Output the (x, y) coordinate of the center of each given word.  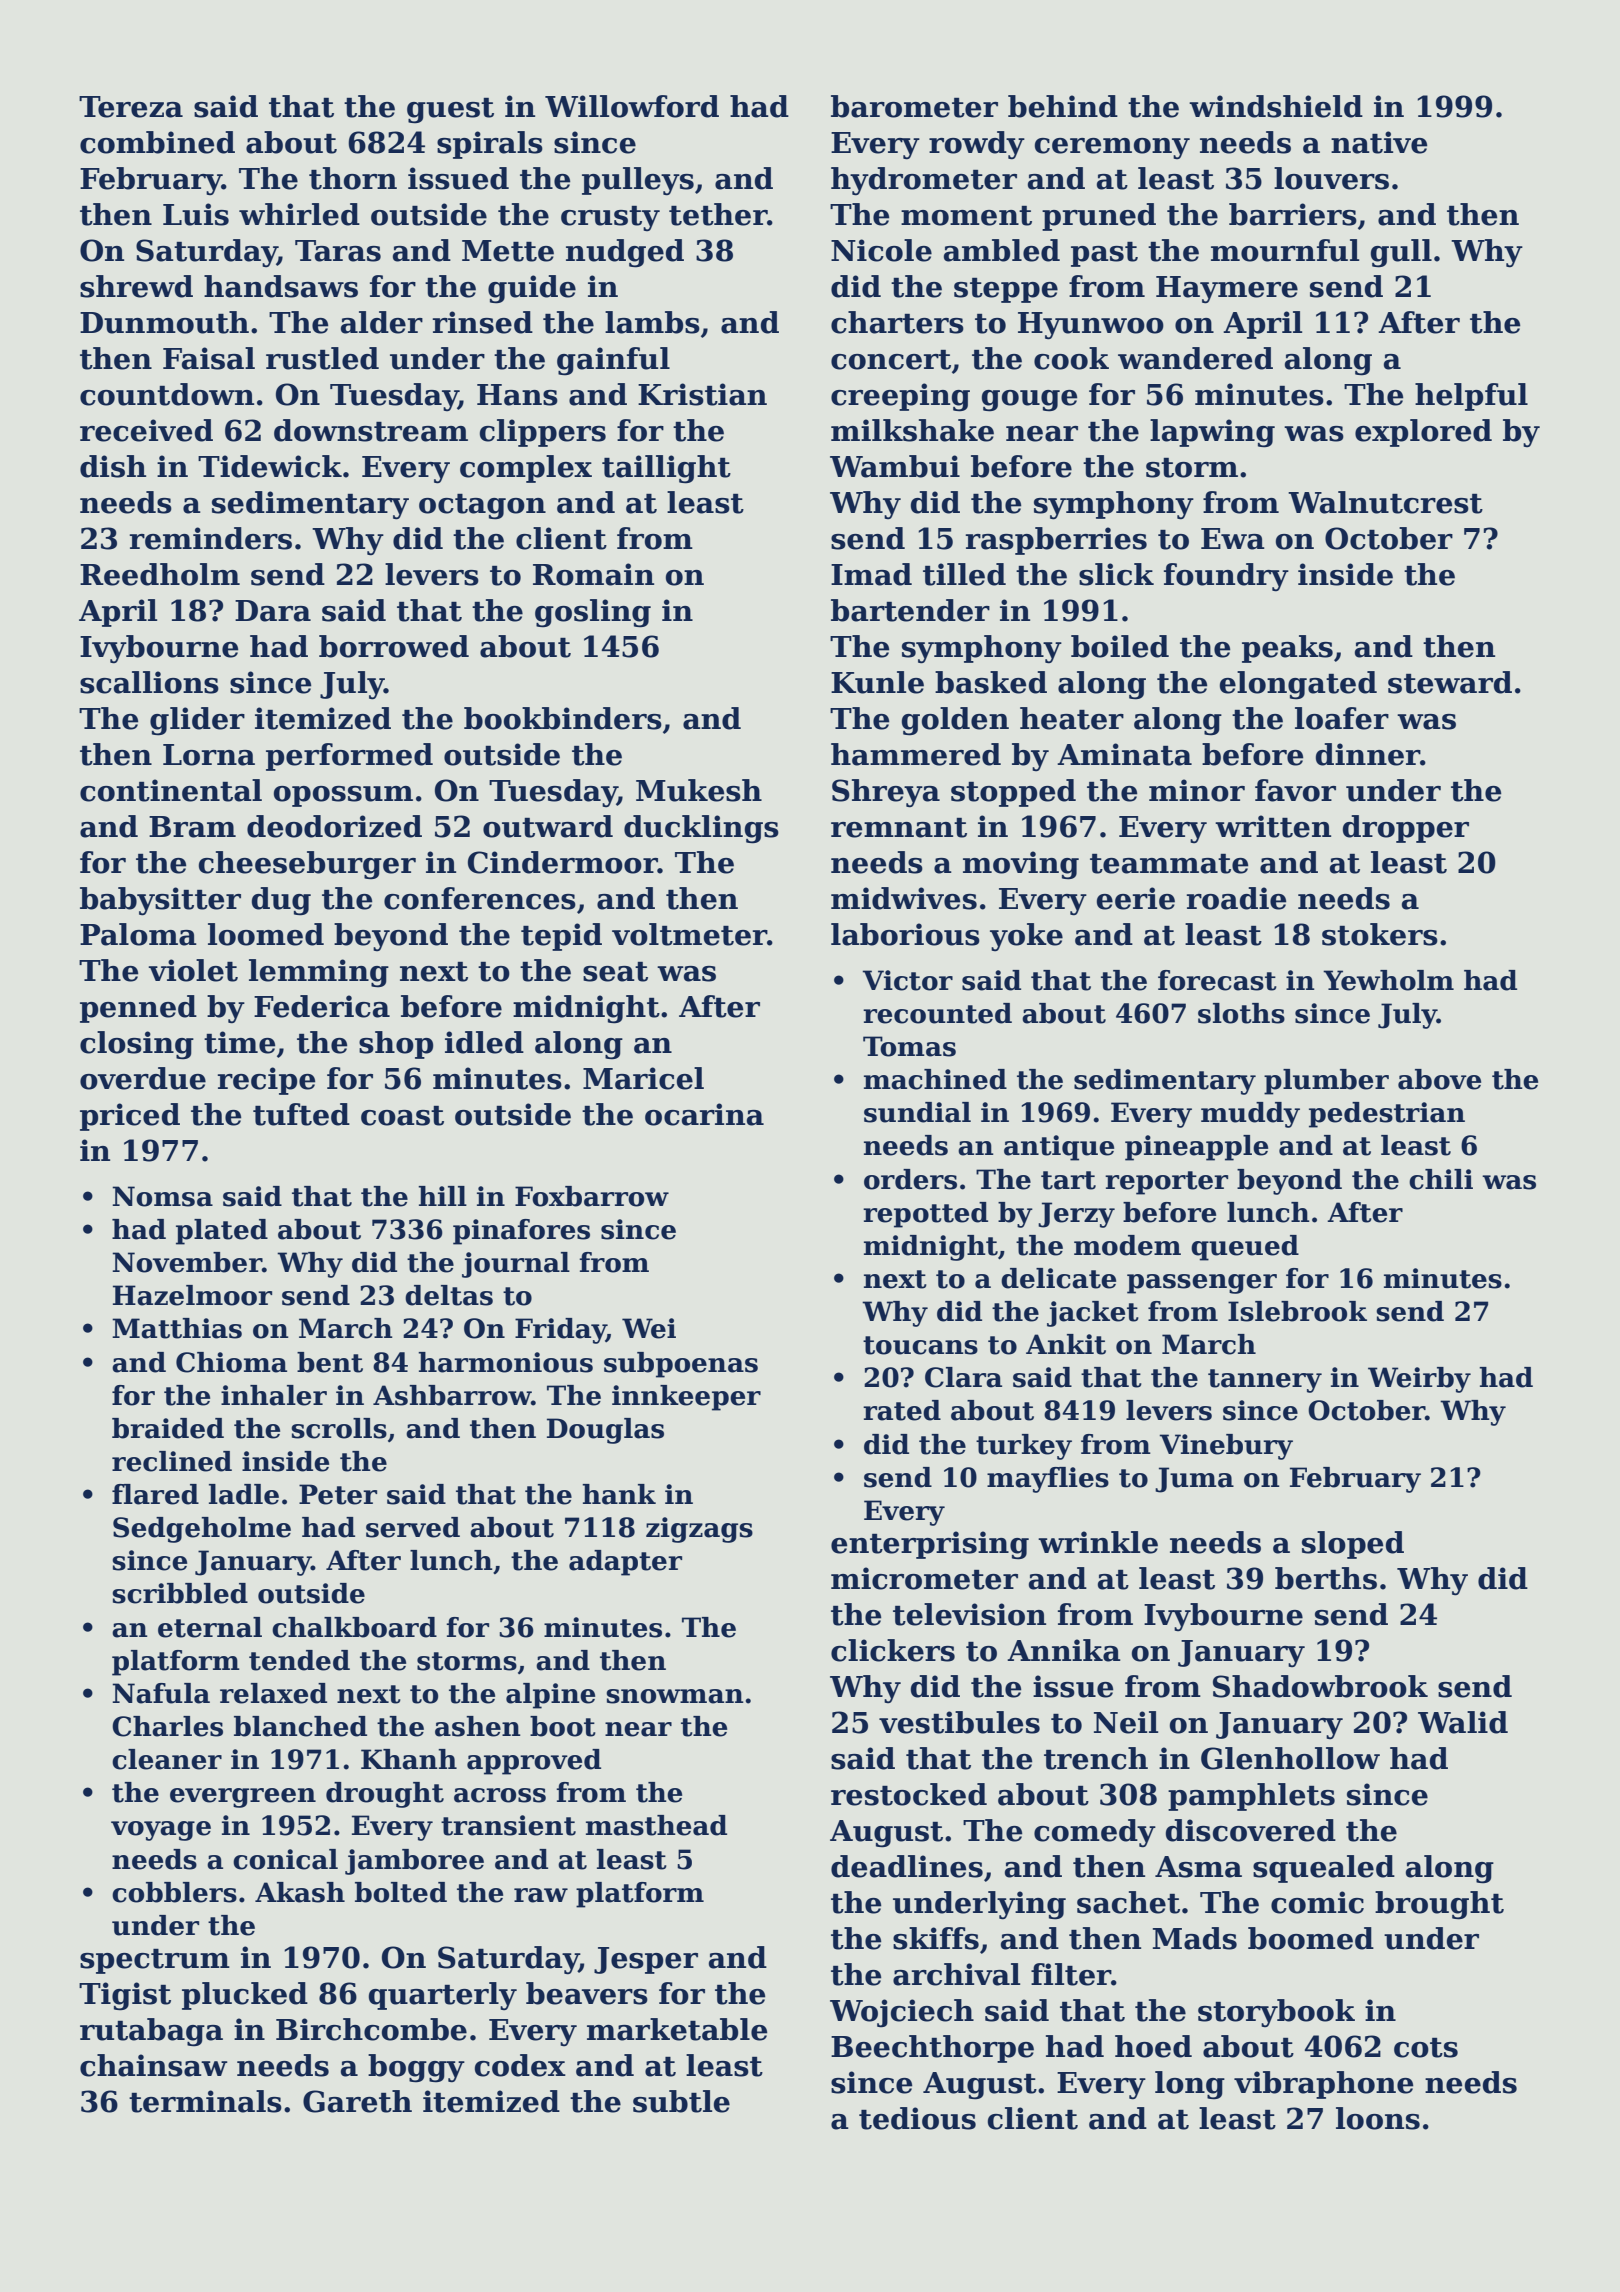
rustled (322, 358)
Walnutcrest (1385, 502)
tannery (1265, 1381)
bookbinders (563, 718)
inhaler (274, 1395)
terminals (205, 2101)
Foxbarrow (592, 1196)
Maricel (643, 1078)
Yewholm (1388, 980)
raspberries (1056, 541)
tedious (917, 2118)
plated (222, 1232)
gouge (1029, 401)
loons (1378, 2118)
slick (1116, 574)
